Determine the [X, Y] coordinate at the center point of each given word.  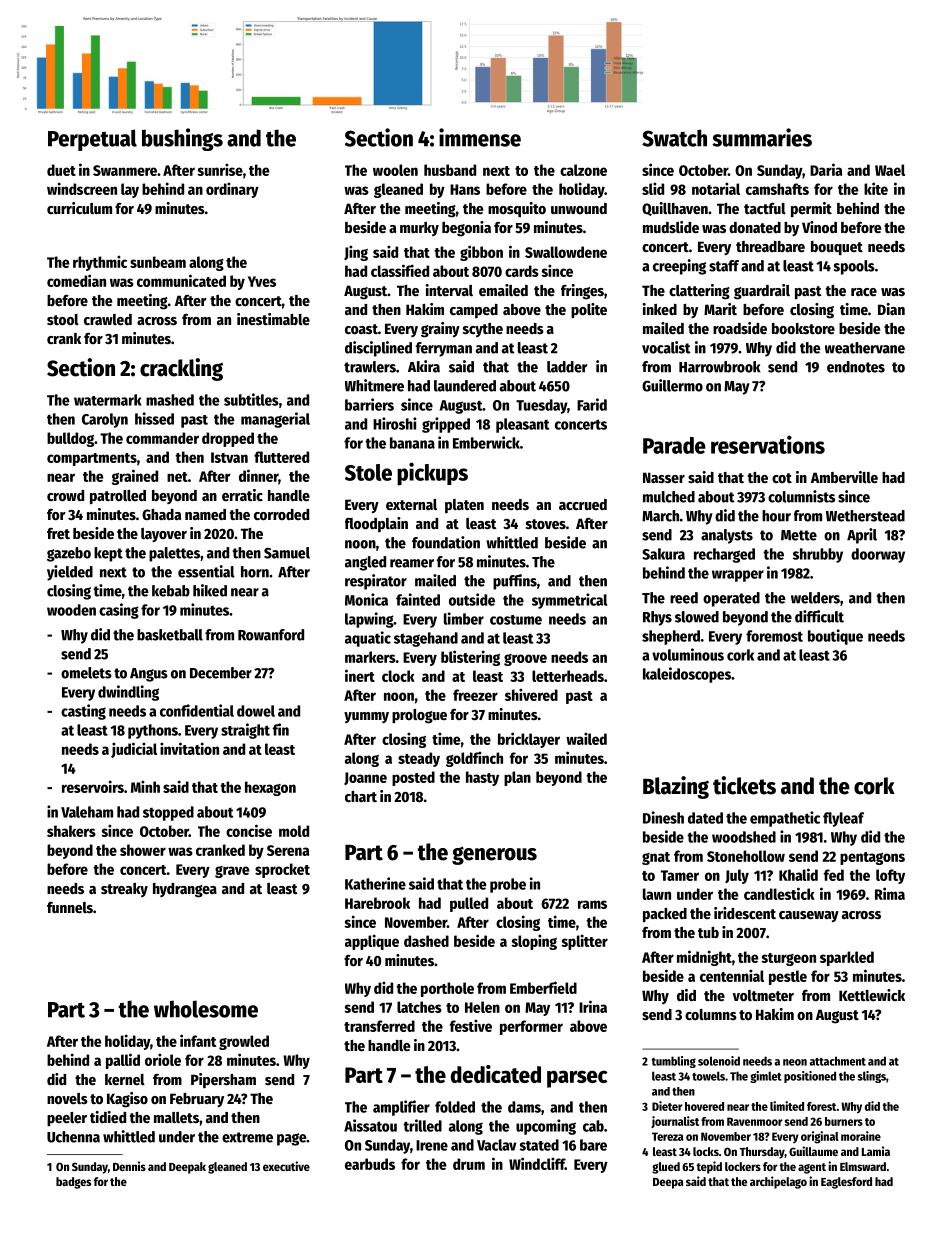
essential [206, 571]
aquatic [368, 639]
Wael [890, 170]
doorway [878, 555]
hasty [482, 778]
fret [58, 533]
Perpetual [92, 140]
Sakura [663, 554]
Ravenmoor [754, 1121]
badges [73, 1183]
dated [705, 818]
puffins [515, 582]
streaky [124, 890]
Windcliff [537, 1163]
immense [480, 137]
